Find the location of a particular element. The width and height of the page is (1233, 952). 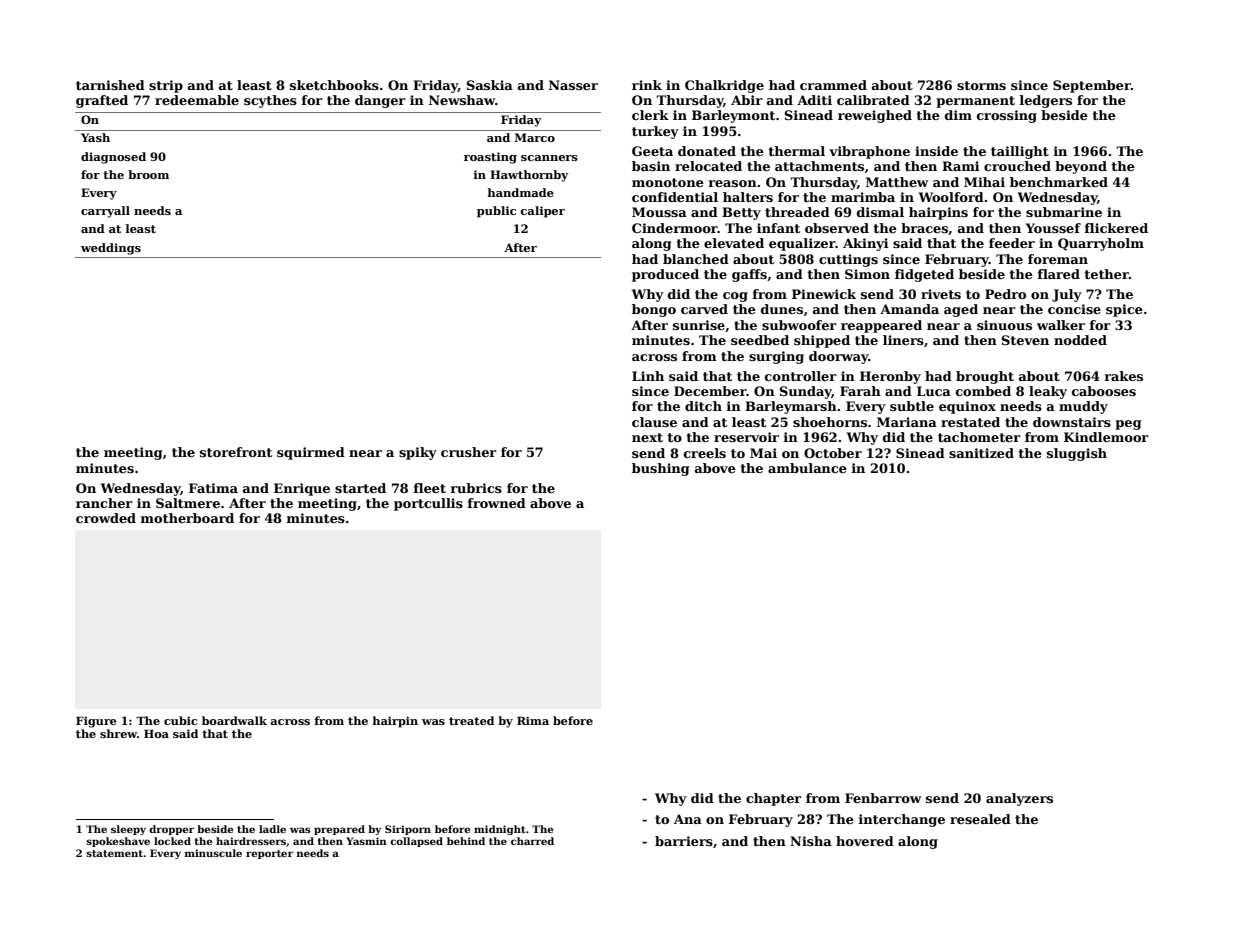

scythes is located at coordinates (270, 101).
